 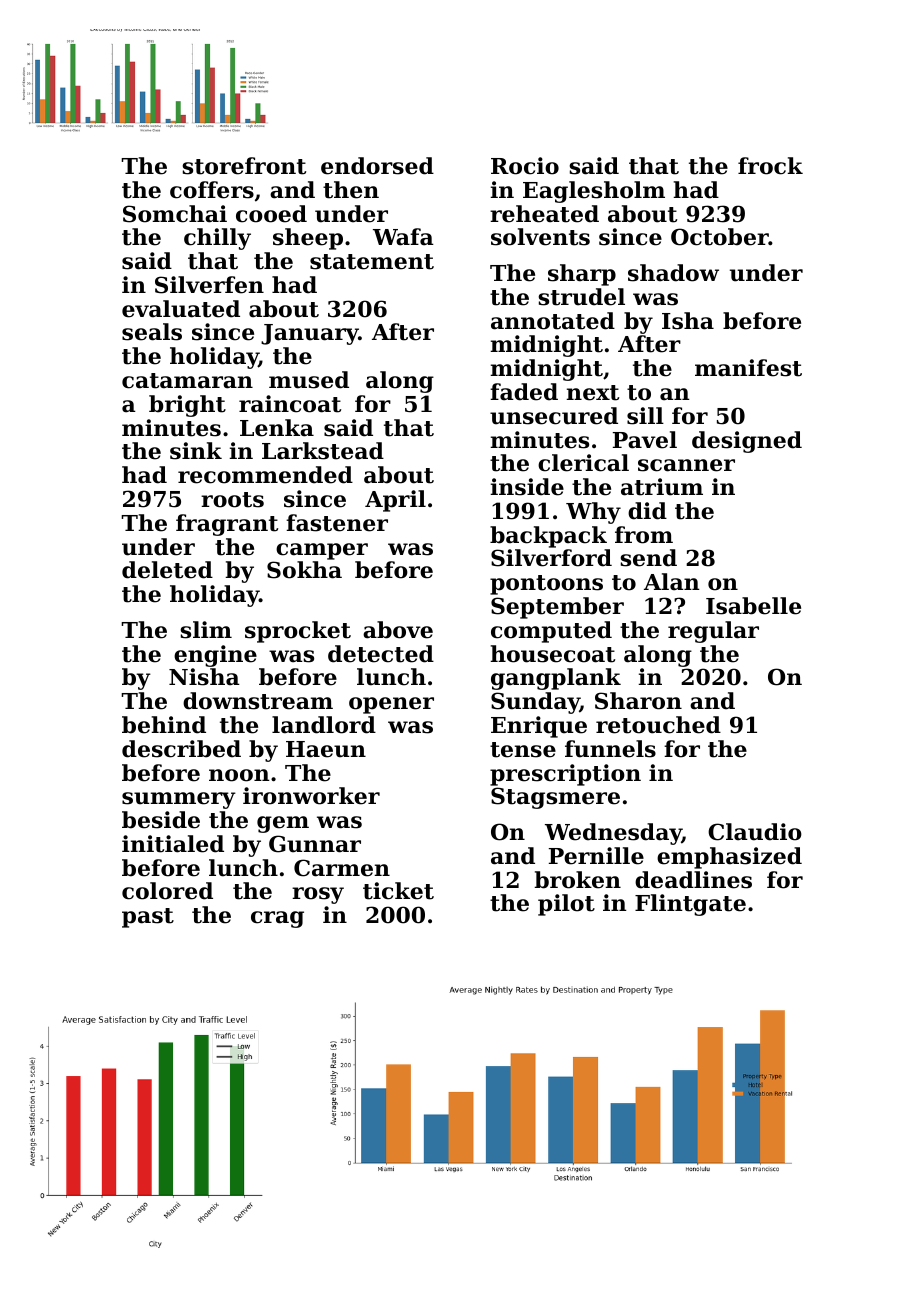 I want to click on frock, so click(x=770, y=166).
